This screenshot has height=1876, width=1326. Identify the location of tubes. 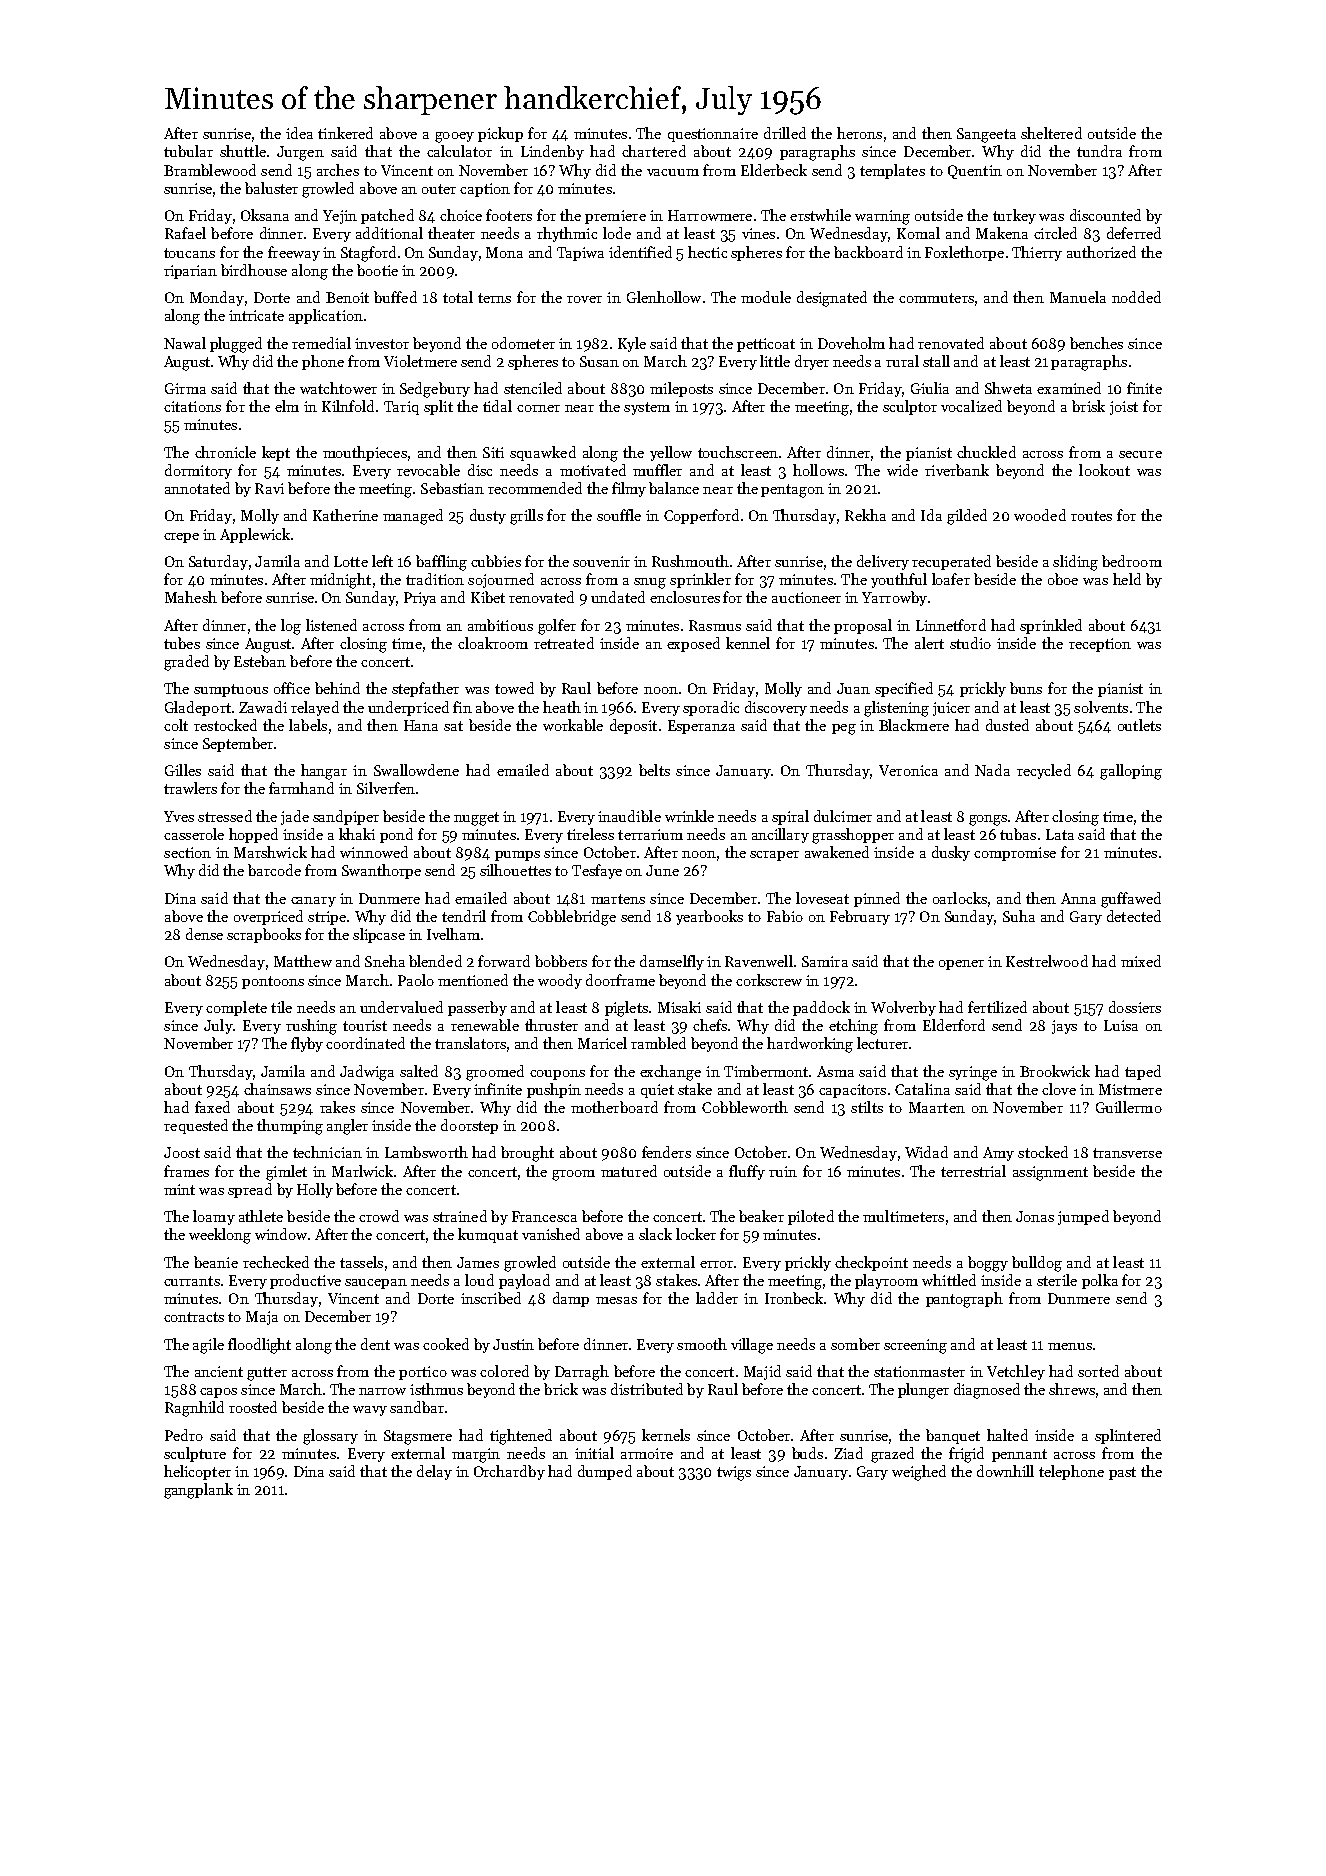
(182, 643).
